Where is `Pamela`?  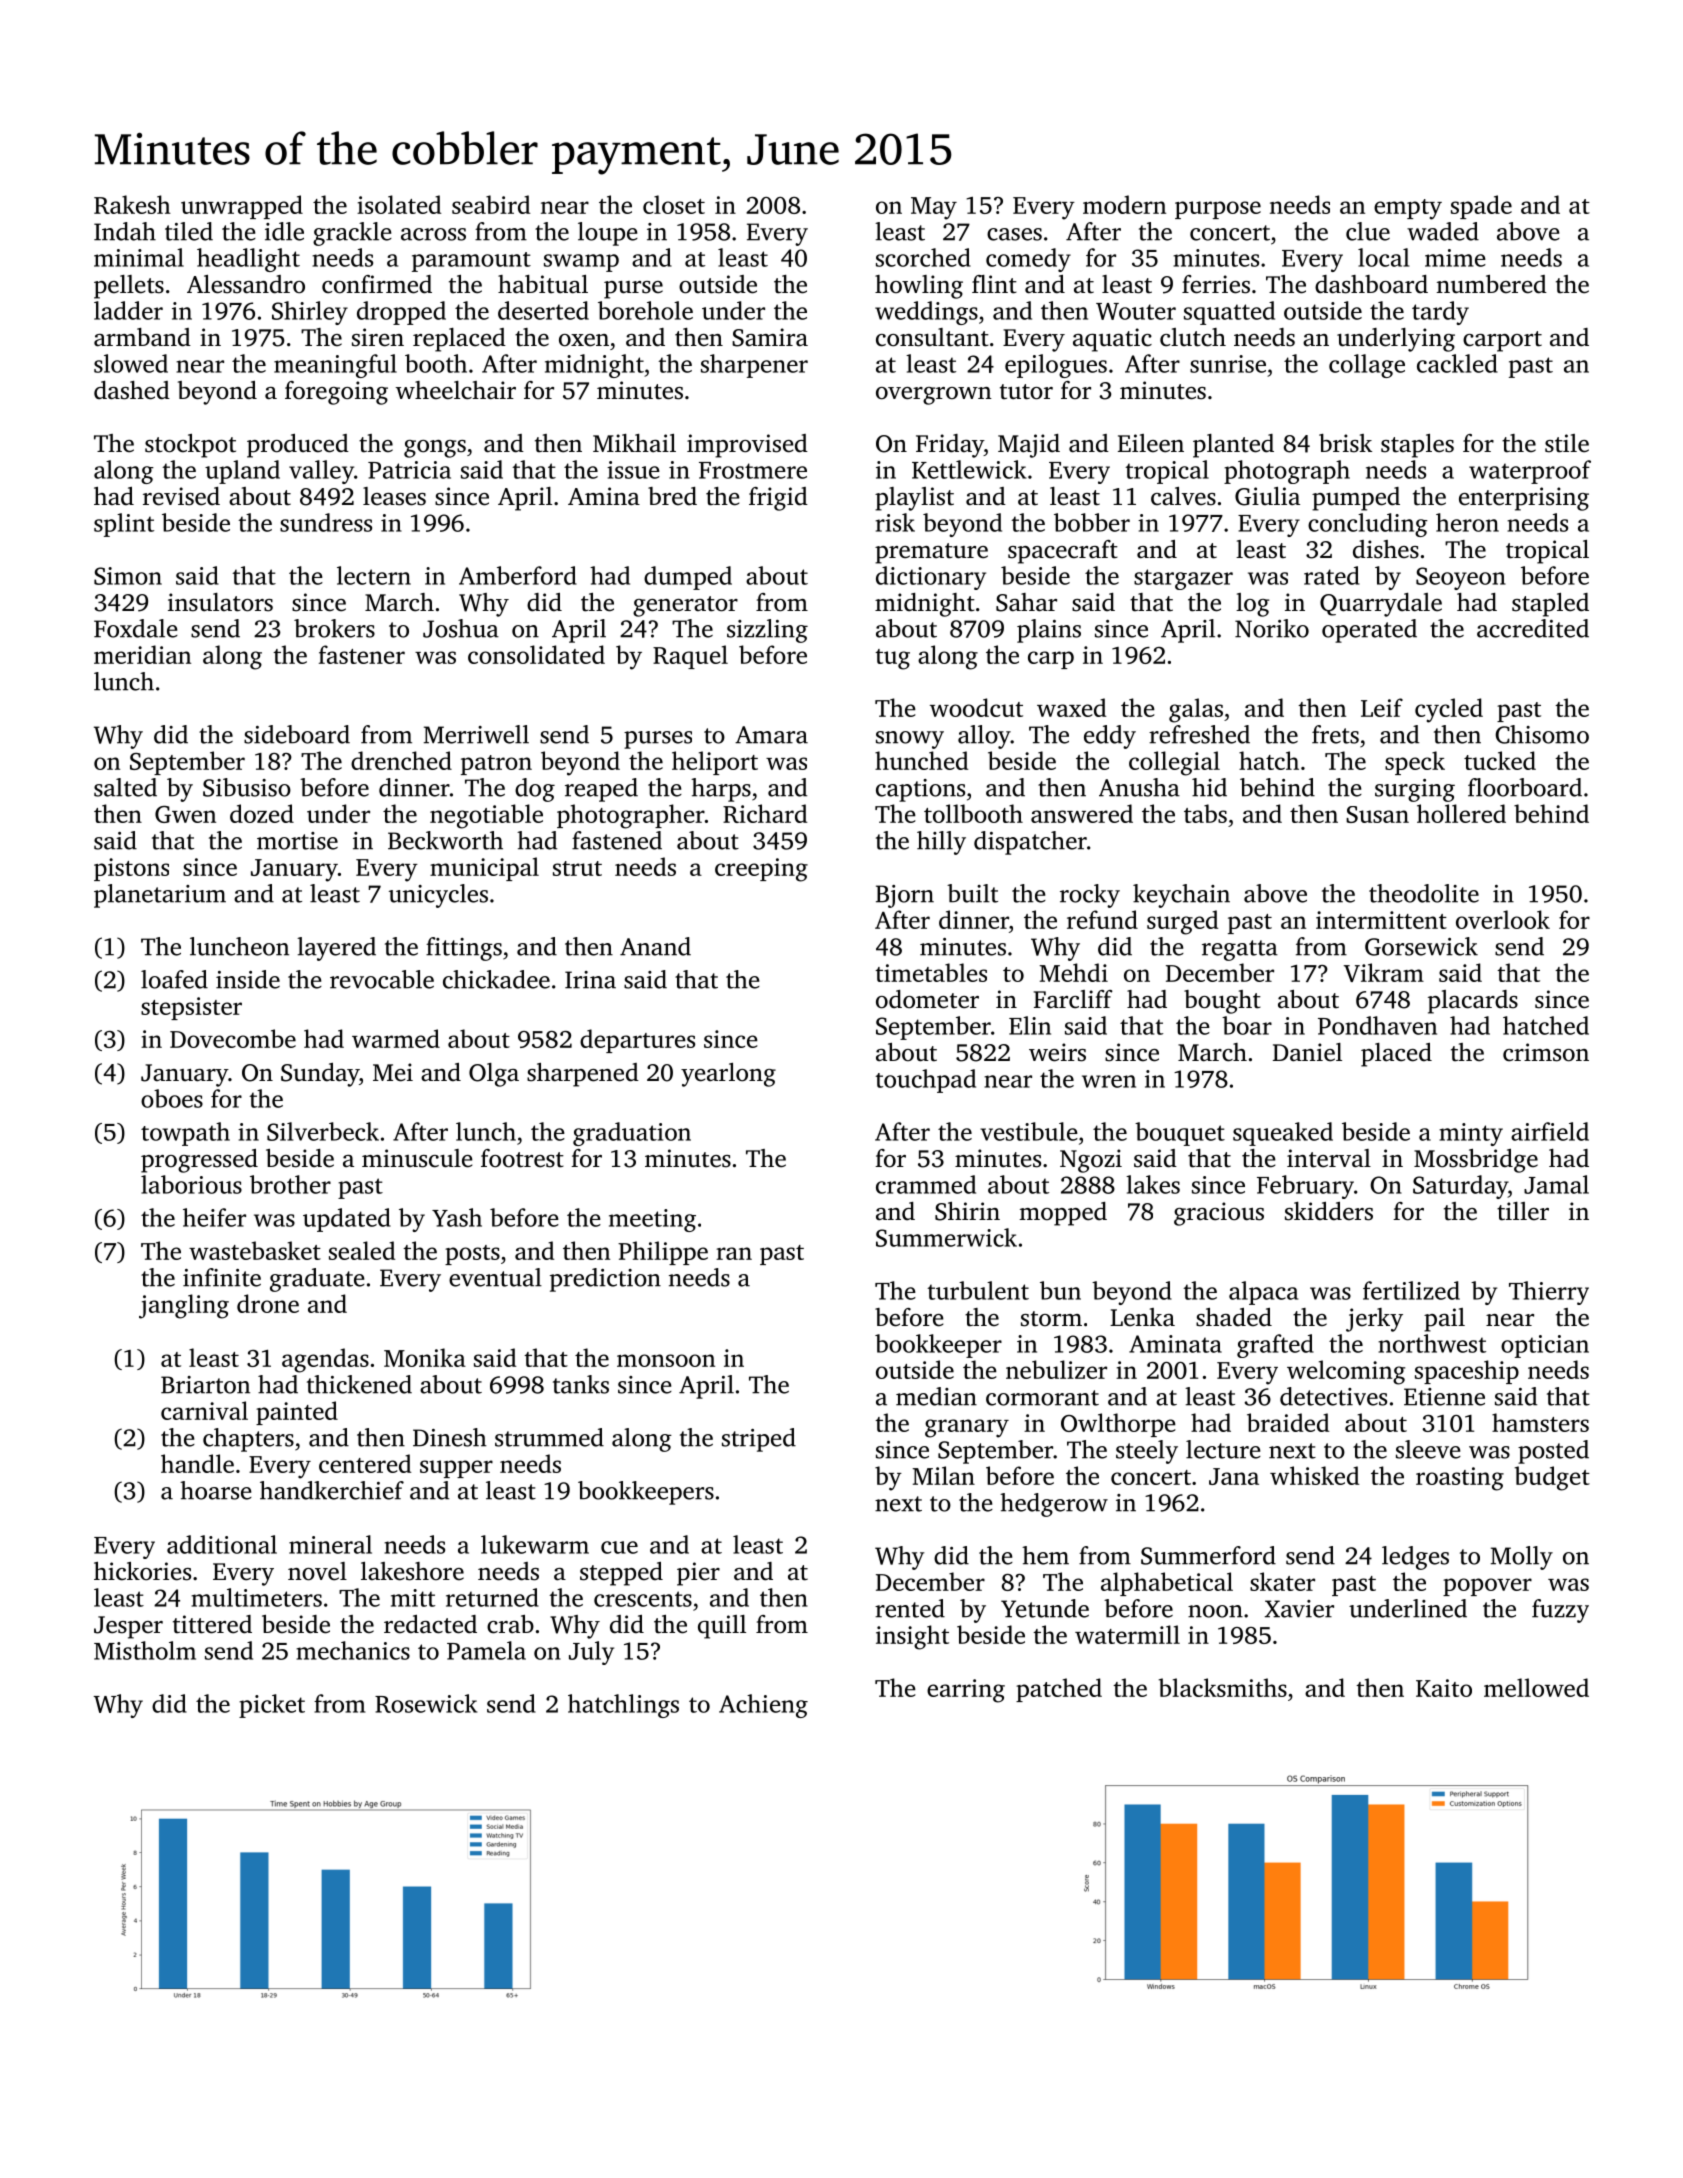
Pamela is located at coordinates (486, 1650).
